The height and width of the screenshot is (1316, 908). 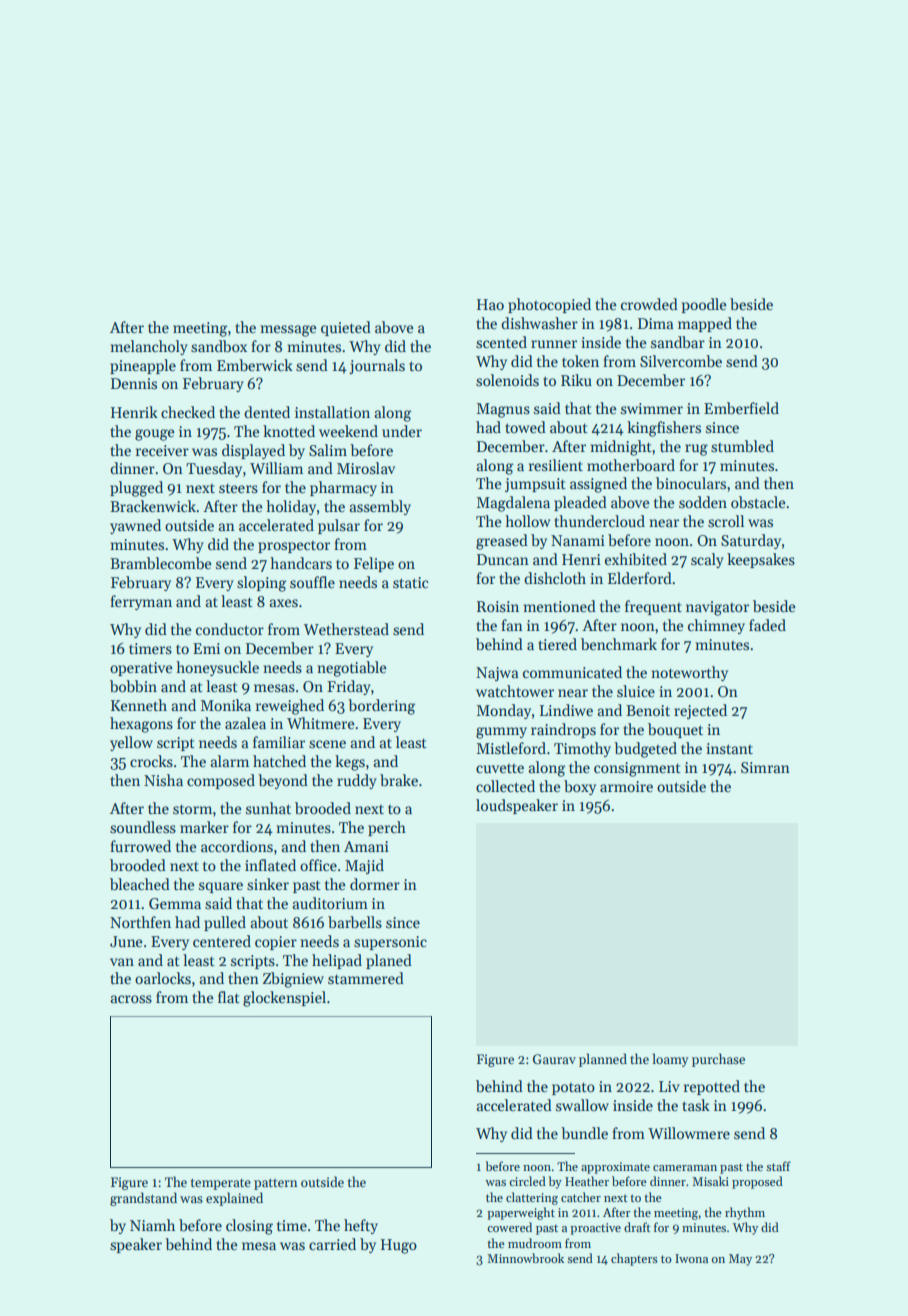 I want to click on message, so click(x=288, y=331).
